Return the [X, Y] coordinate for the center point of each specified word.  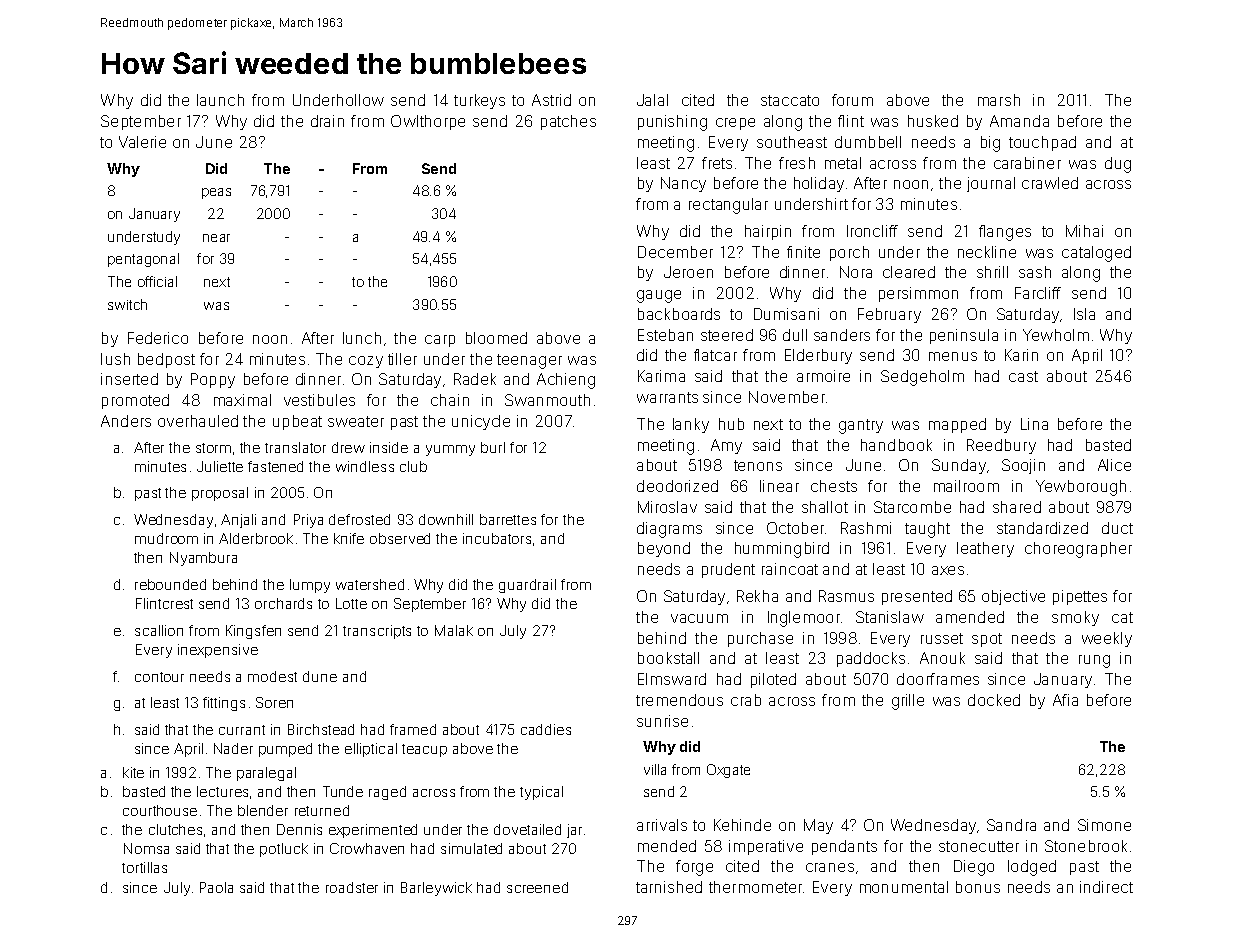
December [675, 252]
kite [133, 772]
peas [216, 193]
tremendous [679, 700]
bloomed [496, 338]
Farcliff [1038, 293]
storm [213, 448]
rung [1094, 661]
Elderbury [818, 356]
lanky [691, 425]
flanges [1005, 233]
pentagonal [143, 260]
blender [263, 810]
